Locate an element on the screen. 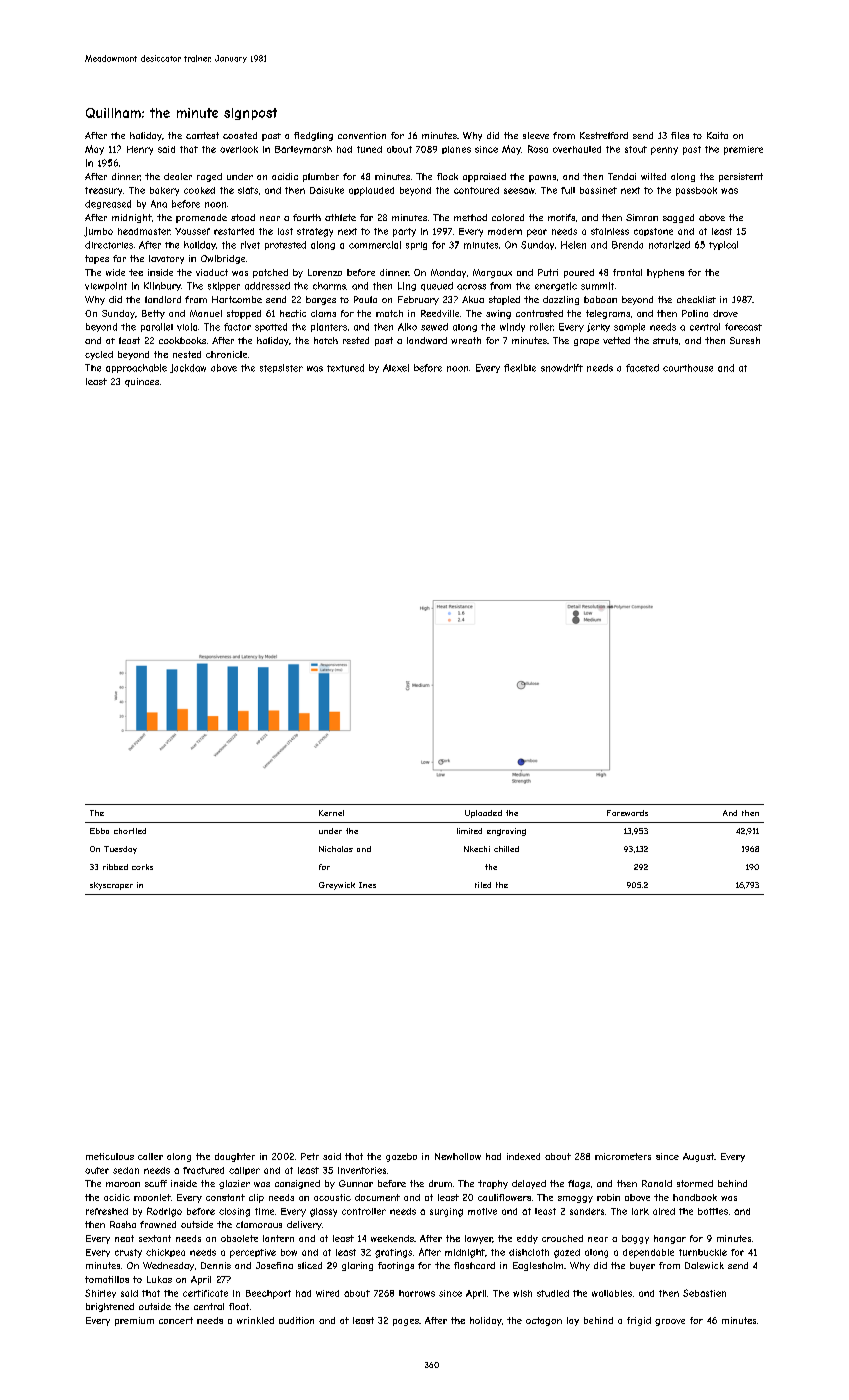  premium is located at coordinates (134, 1321).
